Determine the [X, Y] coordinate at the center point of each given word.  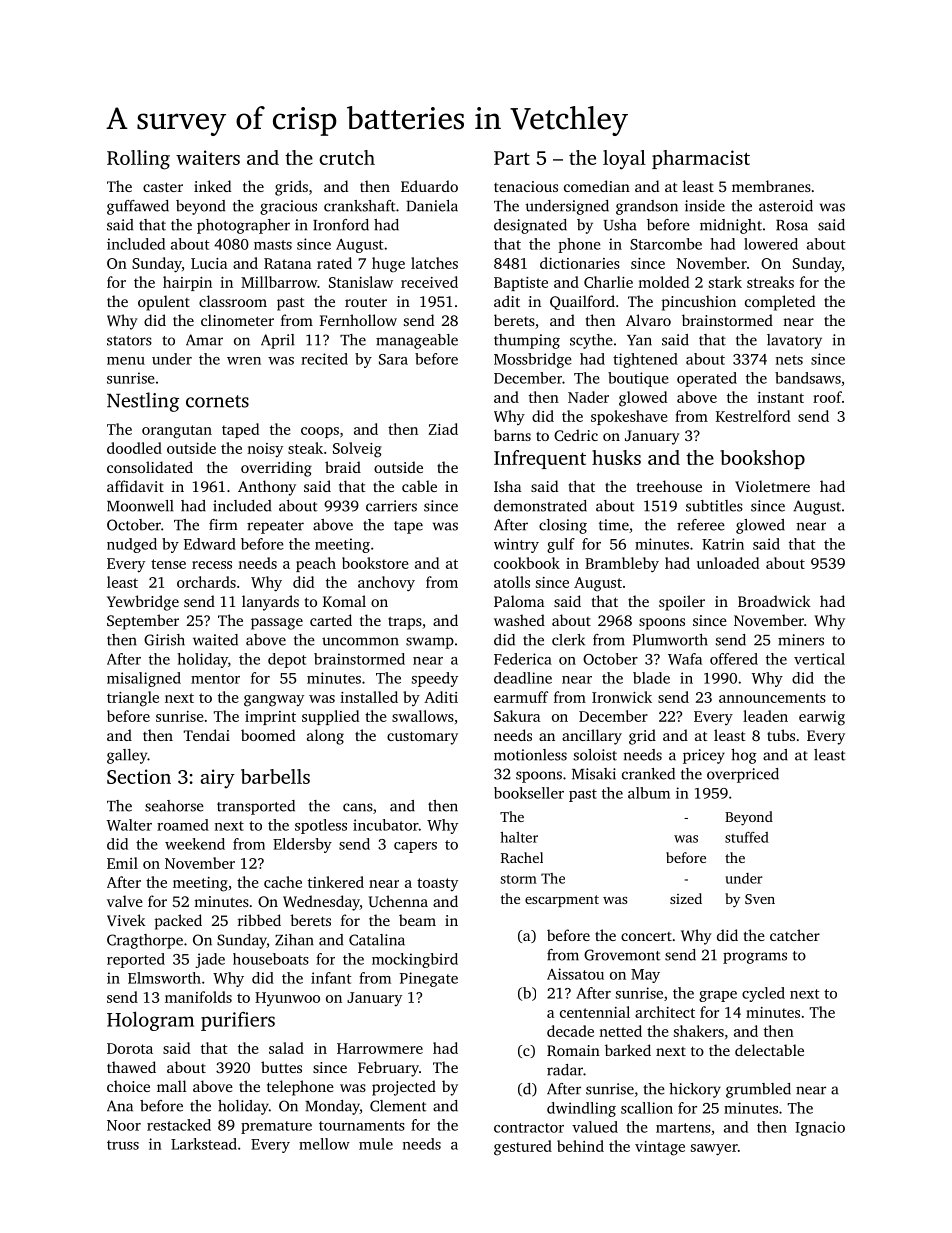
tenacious [526, 186]
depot [287, 660]
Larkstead [204, 1144]
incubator [386, 825]
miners [801, 640]
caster [163, 187]
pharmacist [701, 159]
